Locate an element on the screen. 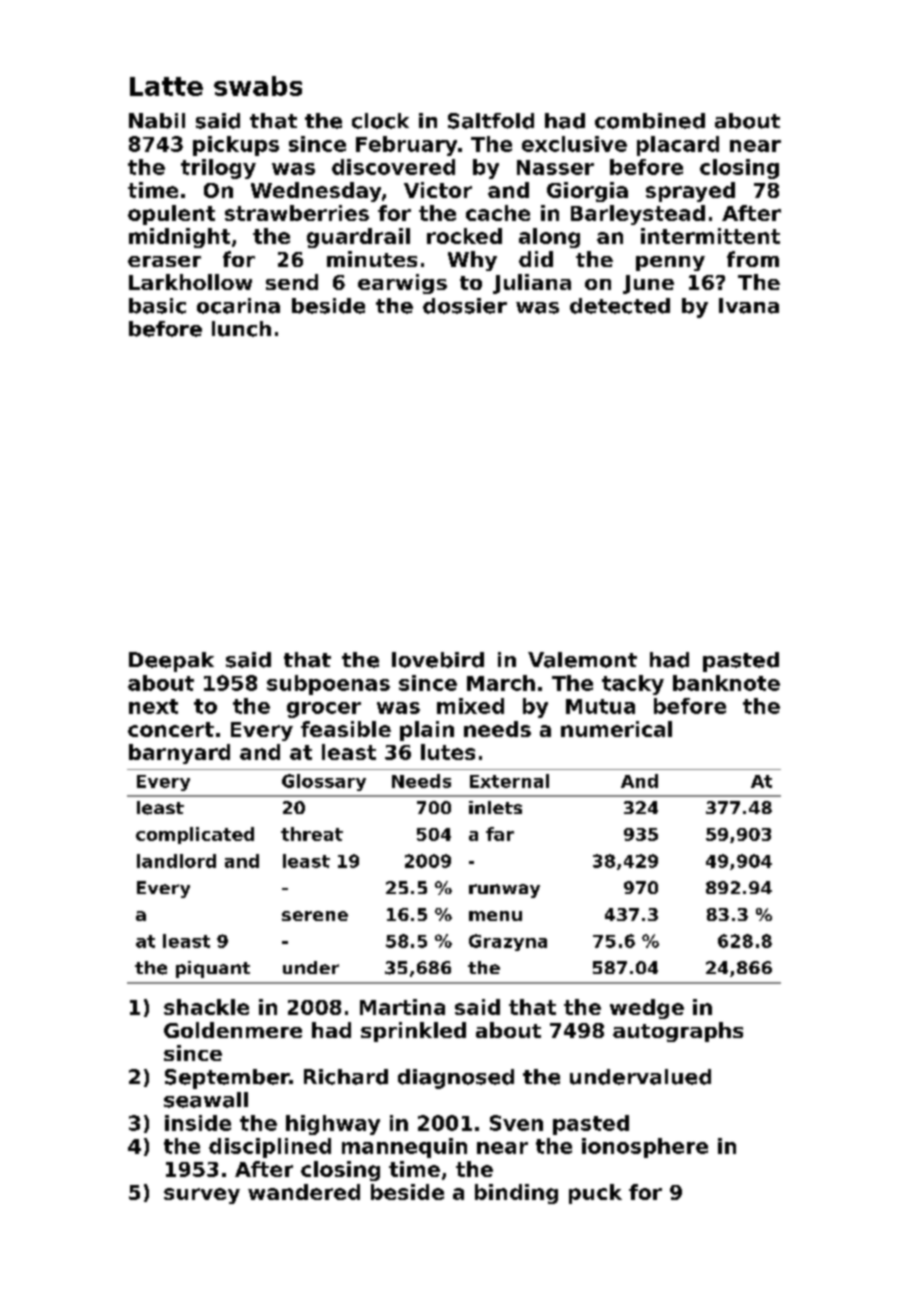 Image resolution: width=908 pixels, height=1316 pixels. Ivana is located at coordinates (749, 306).
